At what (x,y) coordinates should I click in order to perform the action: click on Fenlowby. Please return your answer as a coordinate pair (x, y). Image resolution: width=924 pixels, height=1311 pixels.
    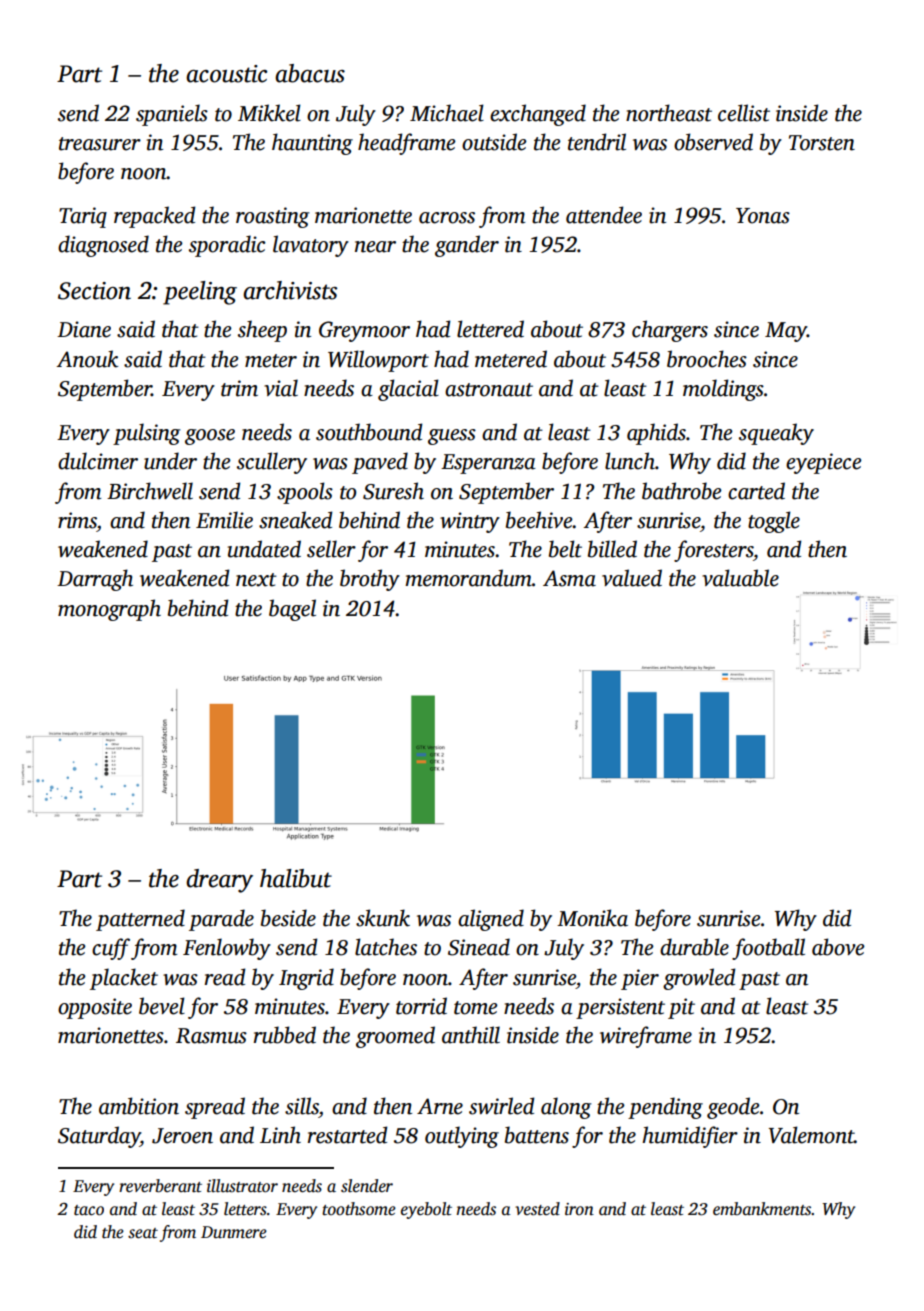
    Looking at the image, I should click on (227, 949).
